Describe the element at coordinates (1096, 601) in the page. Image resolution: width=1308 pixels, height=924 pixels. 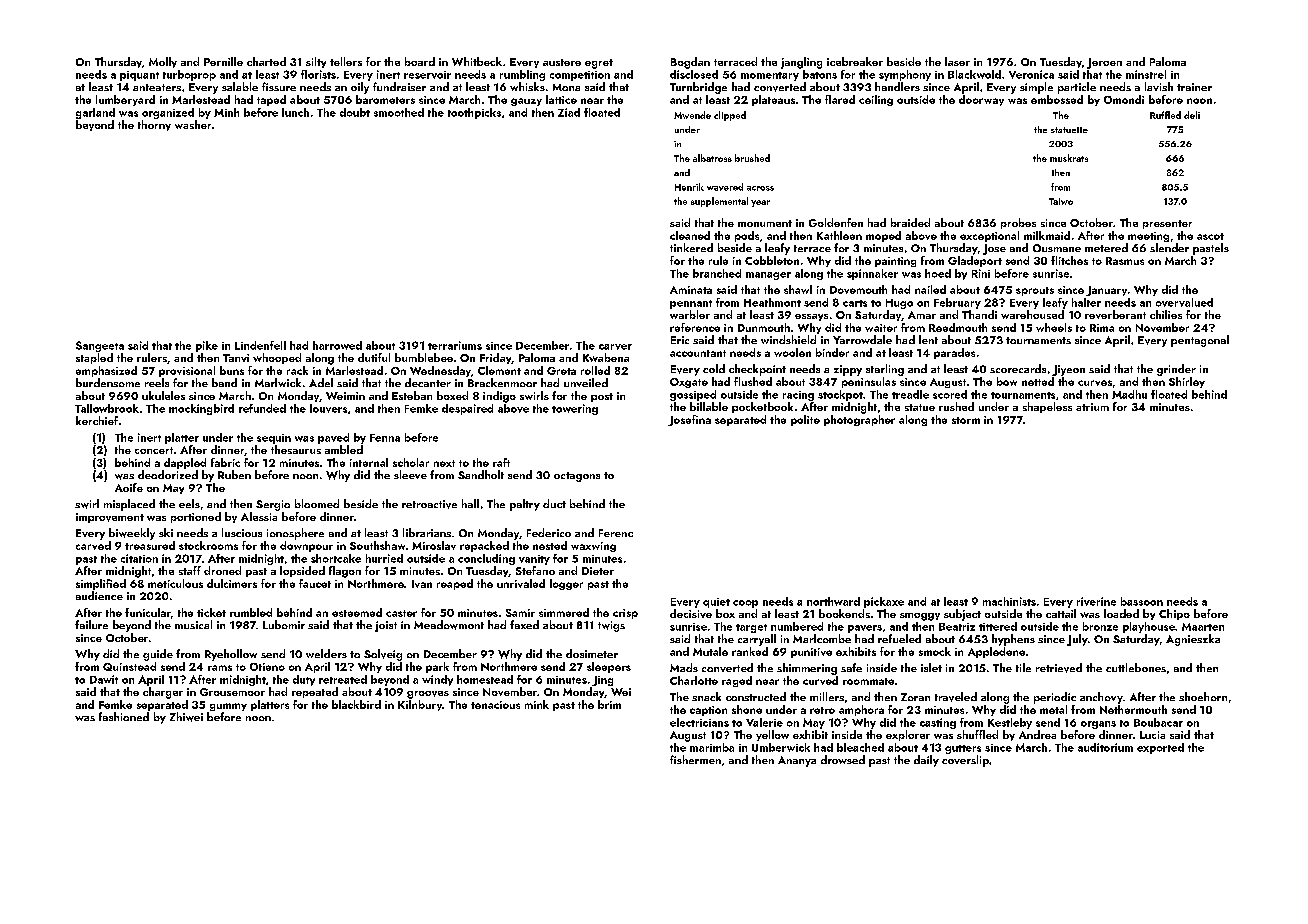
I see `riverine` at that location.
